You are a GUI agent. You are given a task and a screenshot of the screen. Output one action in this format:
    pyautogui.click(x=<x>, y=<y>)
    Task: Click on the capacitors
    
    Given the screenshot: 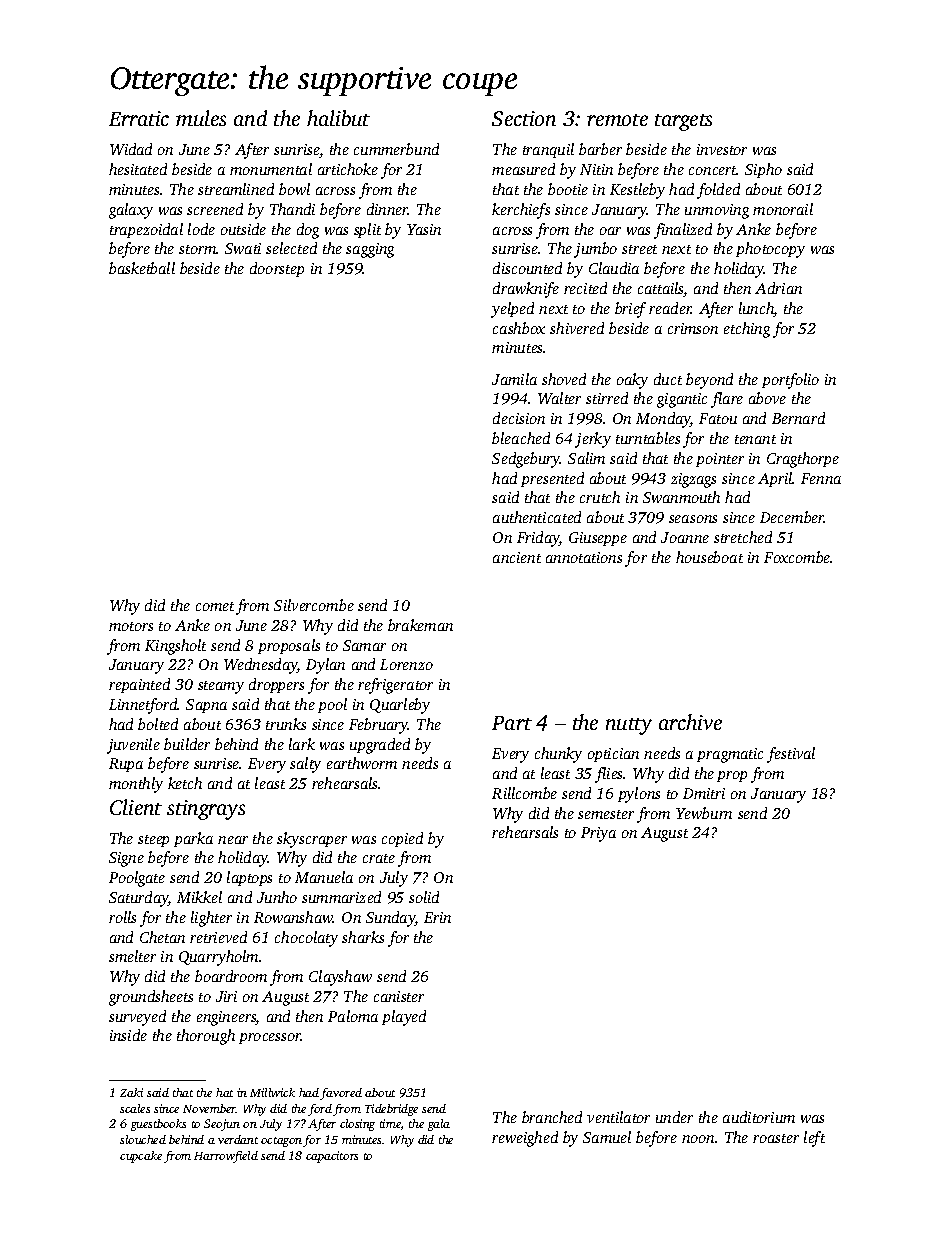 What is the action you would take?
    pyautogui.click(x=332, y=1157)
